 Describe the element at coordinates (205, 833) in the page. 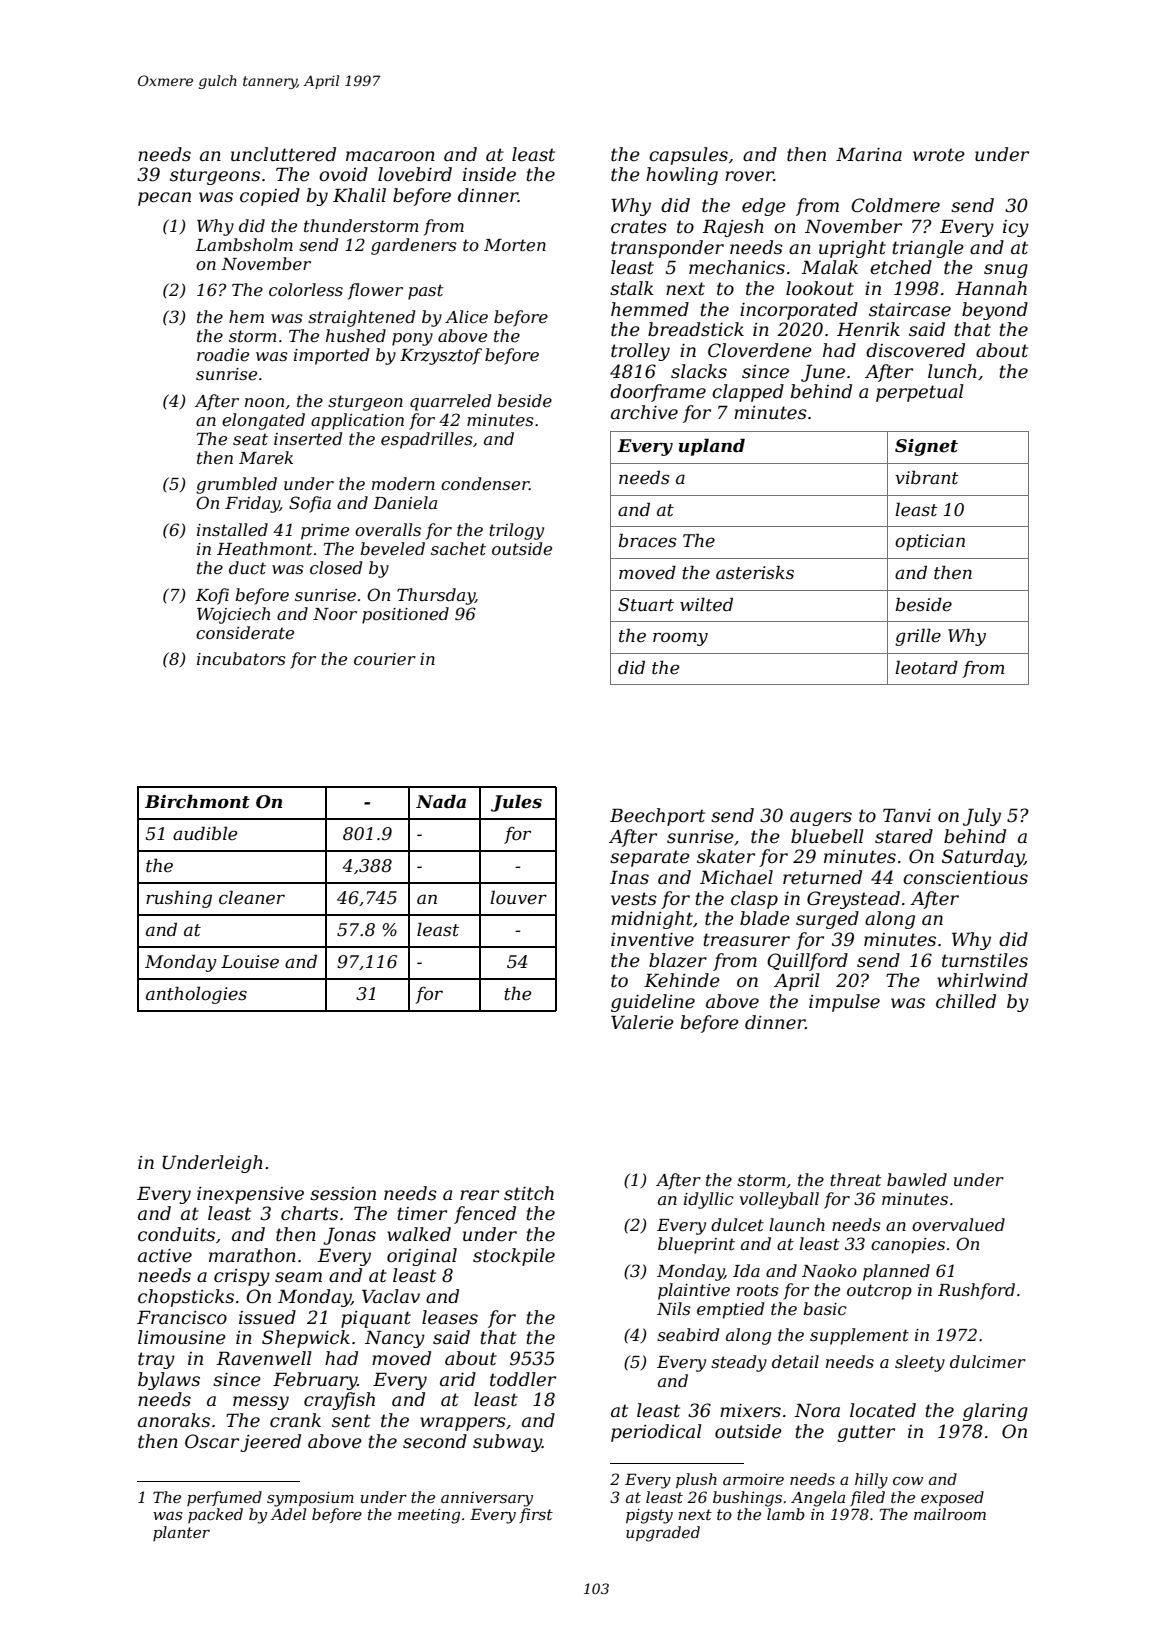

I see `audible` at that location.
